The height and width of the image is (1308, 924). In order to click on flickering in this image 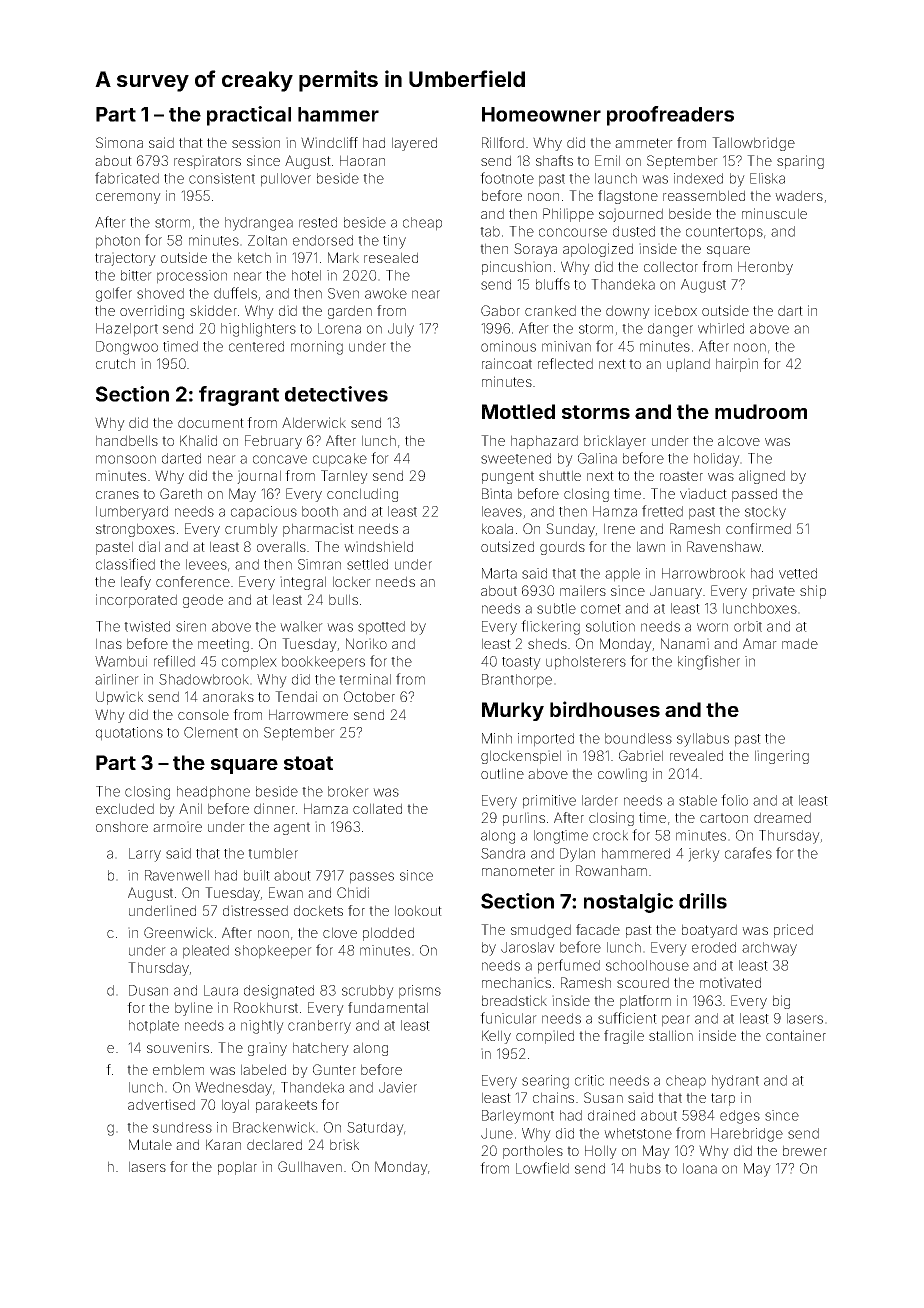, I will do `click(550, 627)`.
